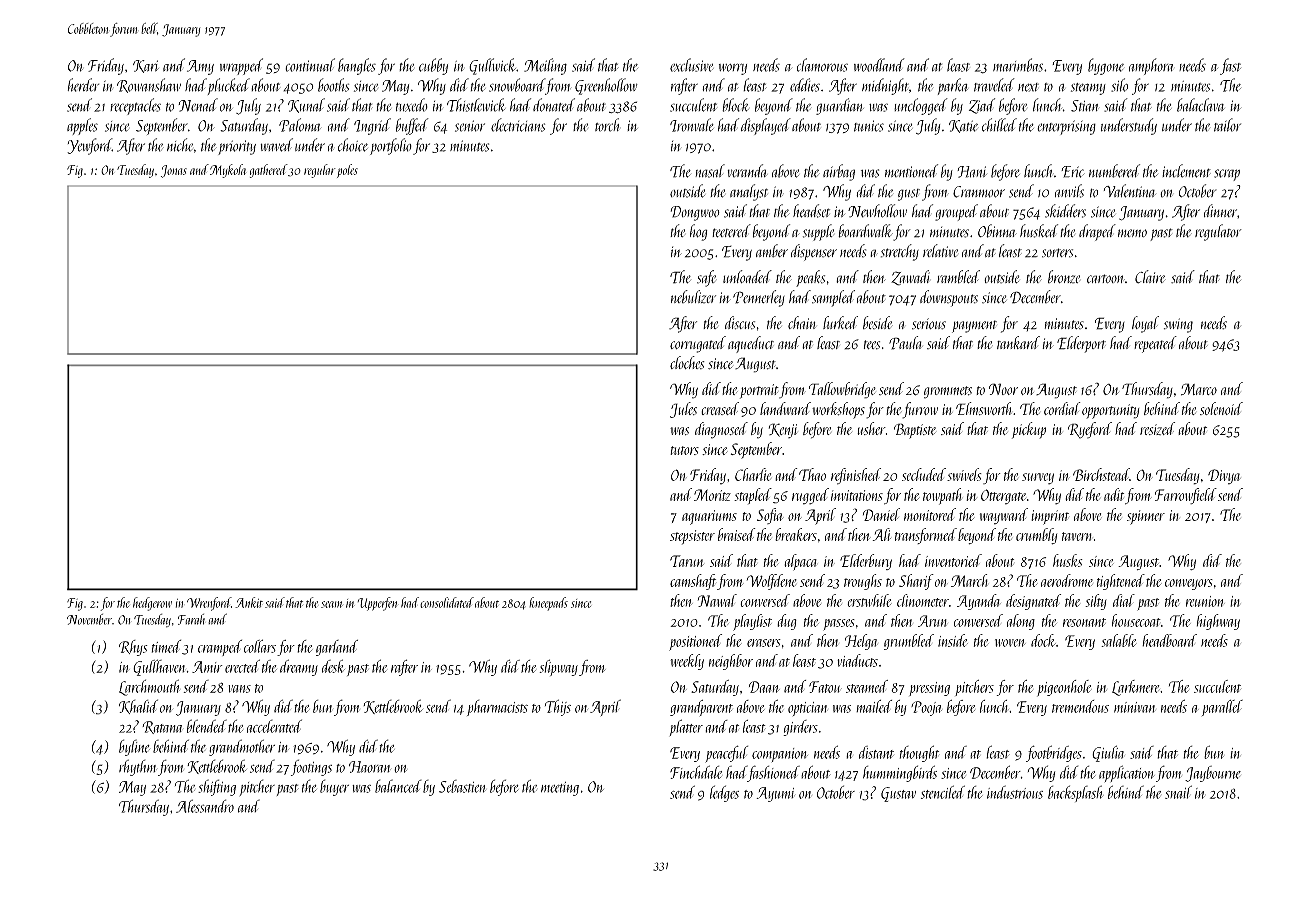  Describe the element at coordinates (687, 362) in the screenshot. I see `cloches` at that location.
